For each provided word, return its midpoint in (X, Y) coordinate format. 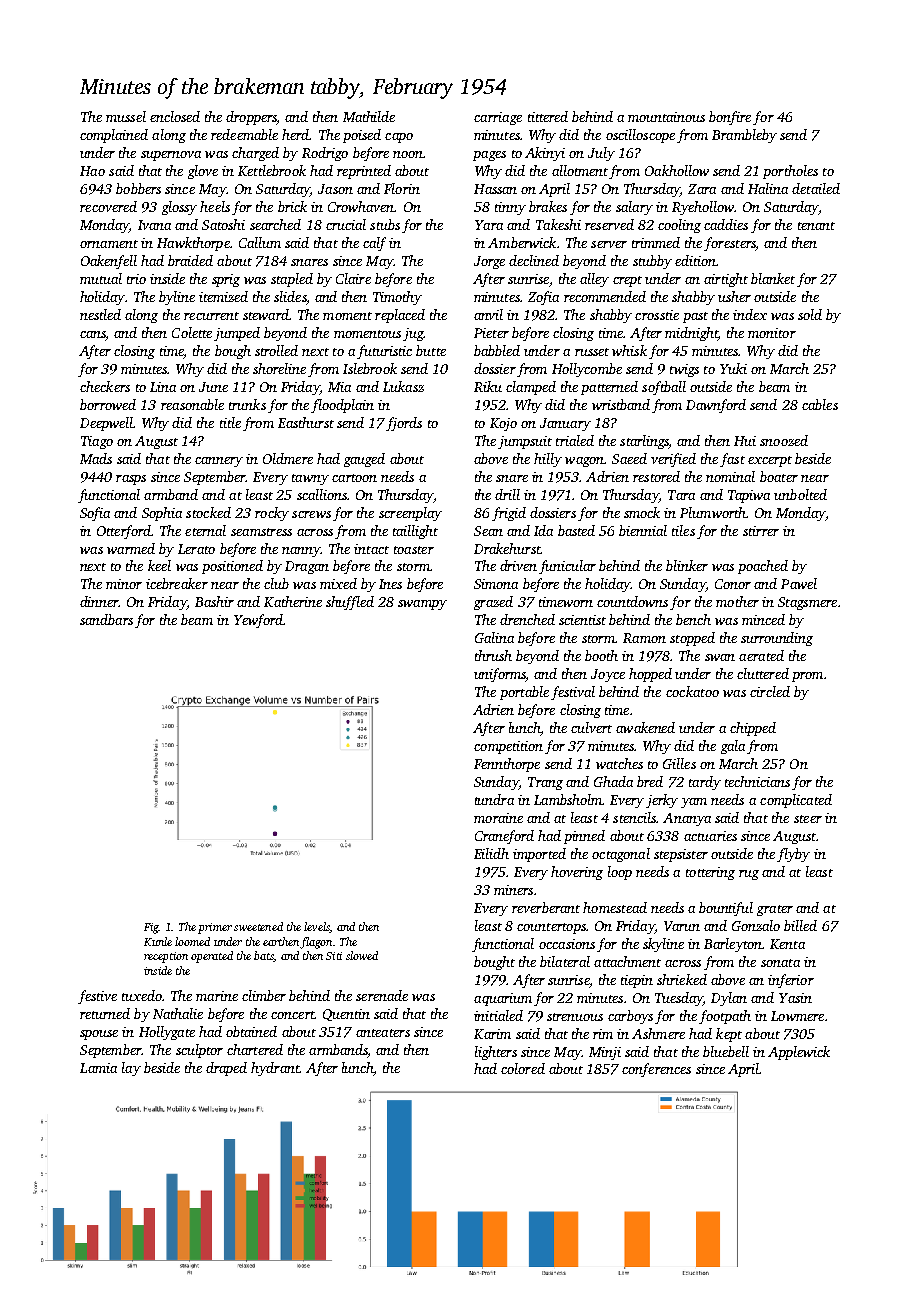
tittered (548, 116)
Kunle (158, 941)
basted (576, 530)
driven (518, 565)
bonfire (730, 118)
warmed (131, 548)
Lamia (98, 1068)
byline (177, 298)
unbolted (800, 494)
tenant (816, 226)
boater (779, 476)
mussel (126, 116)
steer (808, 819)
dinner (99, 601)
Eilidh (491, 853)
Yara (489, 225)
